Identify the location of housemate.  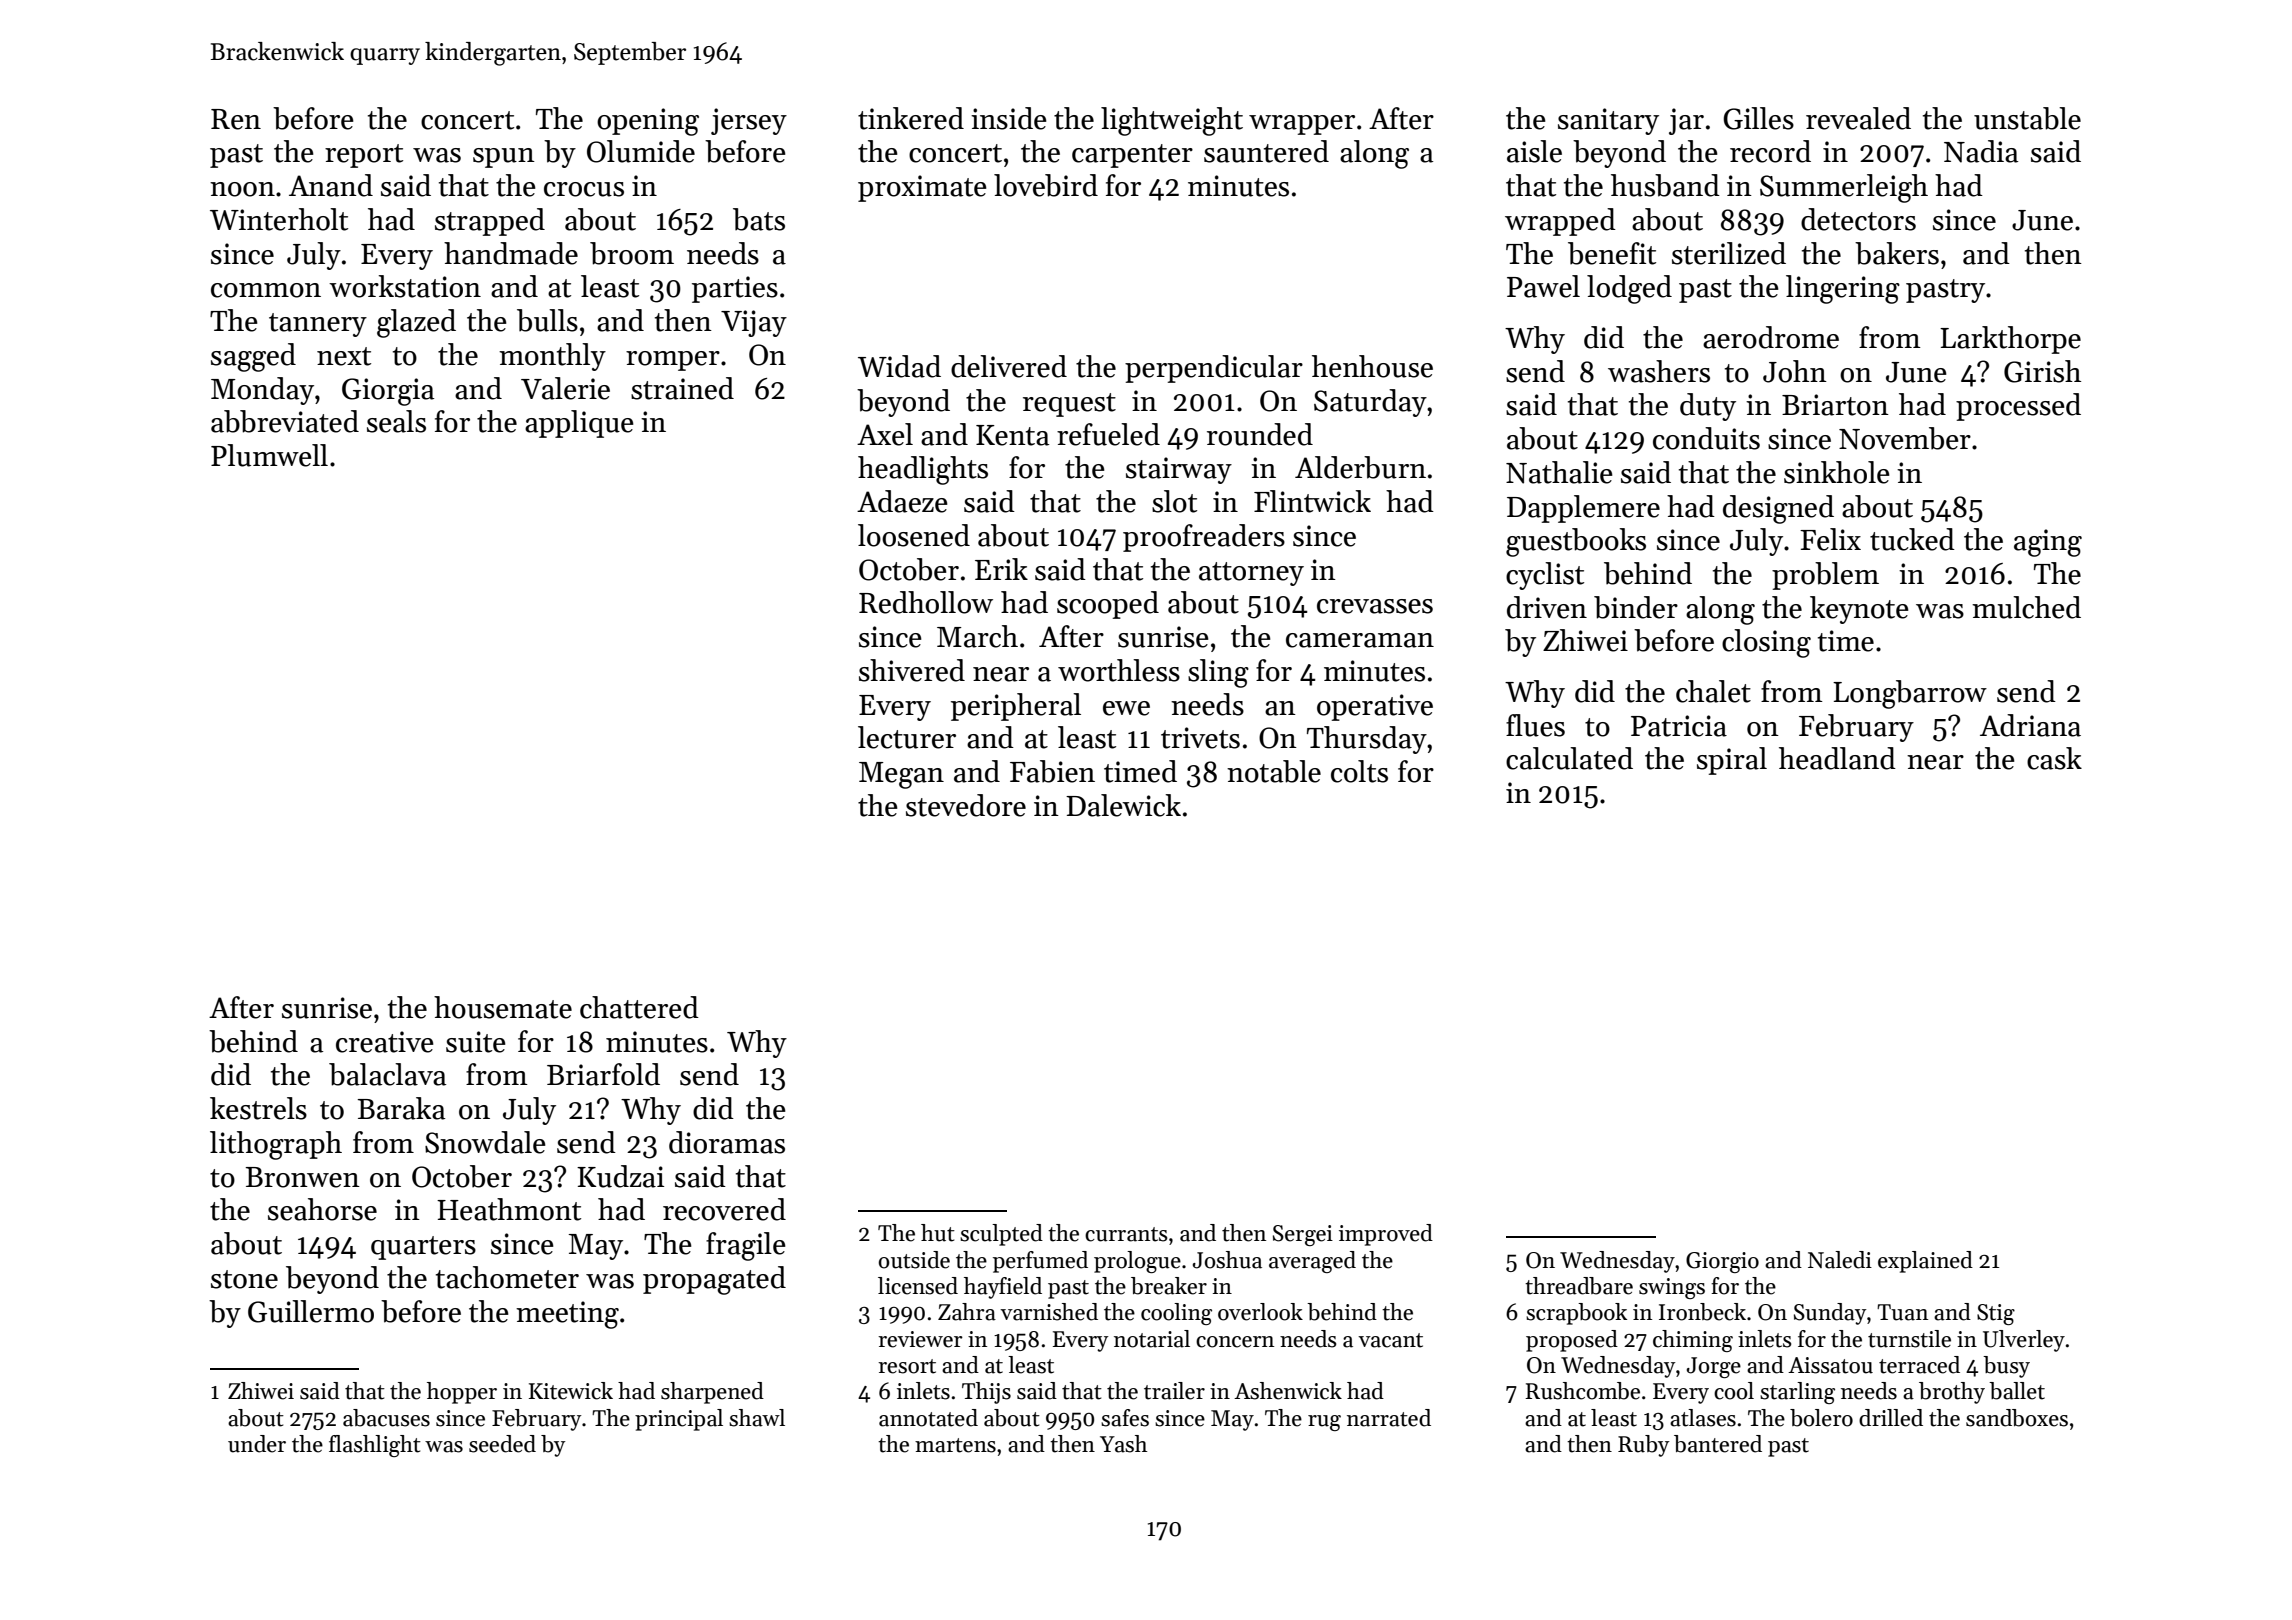
(503, 1007).
